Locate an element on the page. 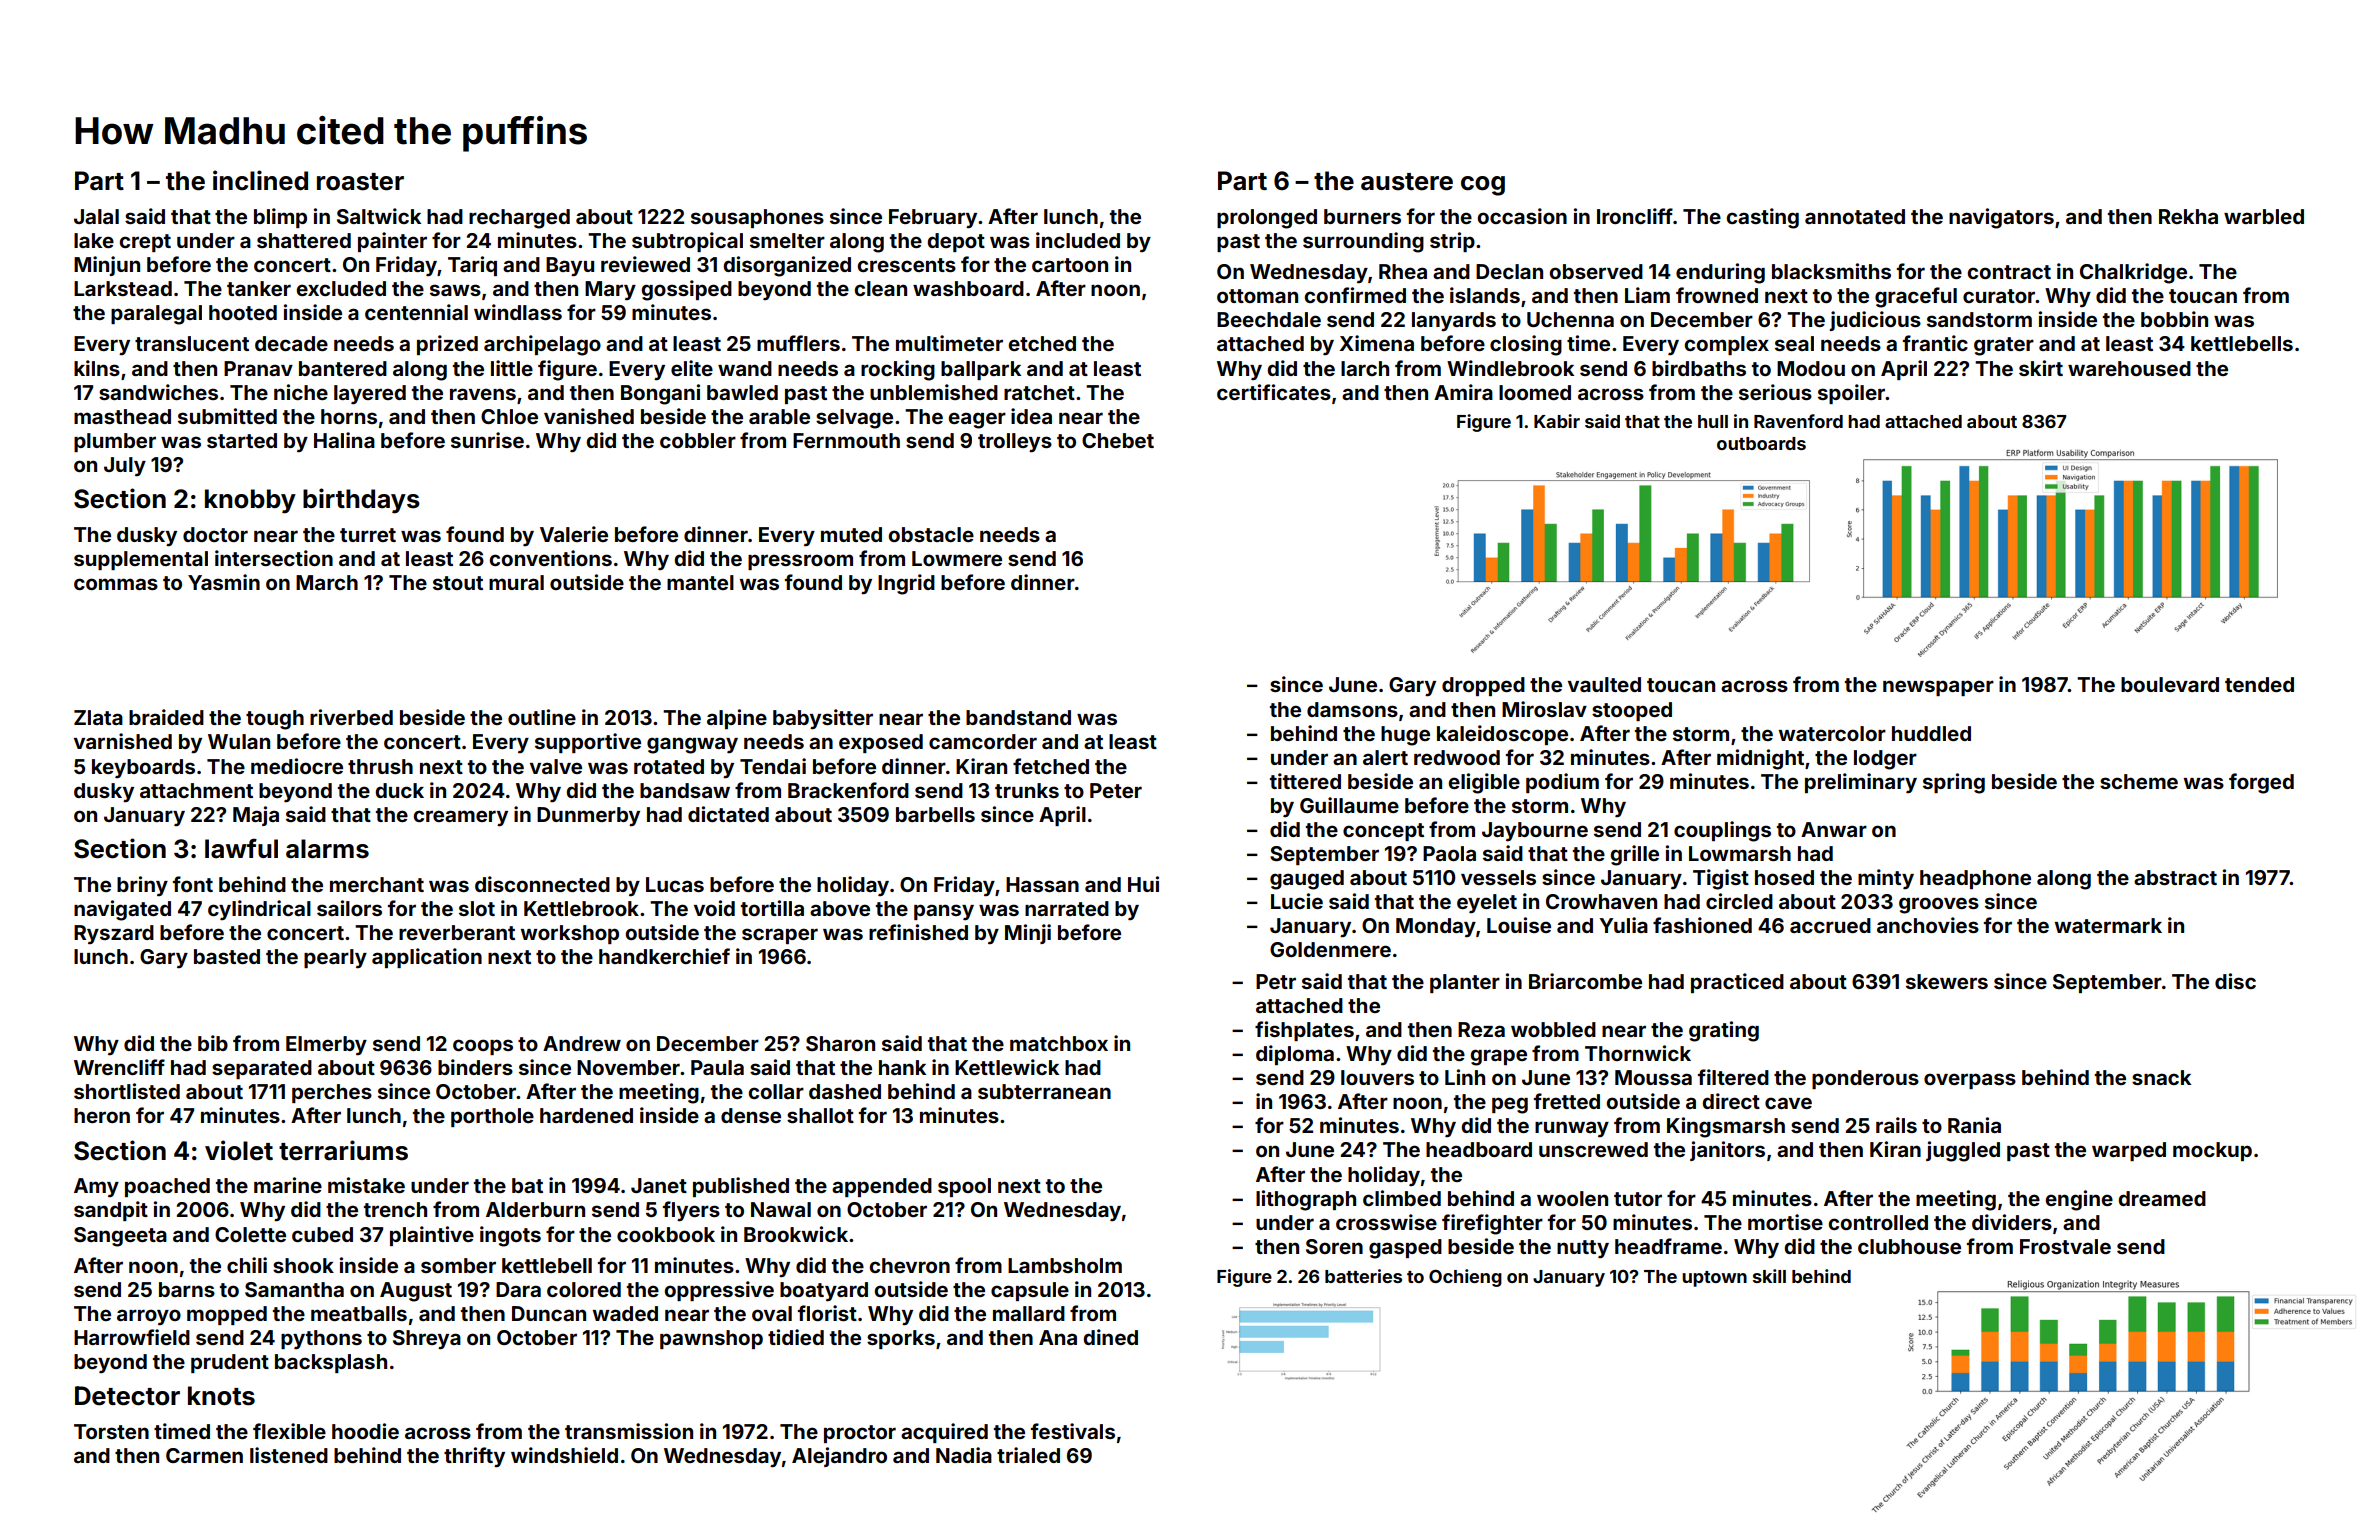 The height and width of the image is (1540, 2380). skirt is located at coordinates (2041, 368).
